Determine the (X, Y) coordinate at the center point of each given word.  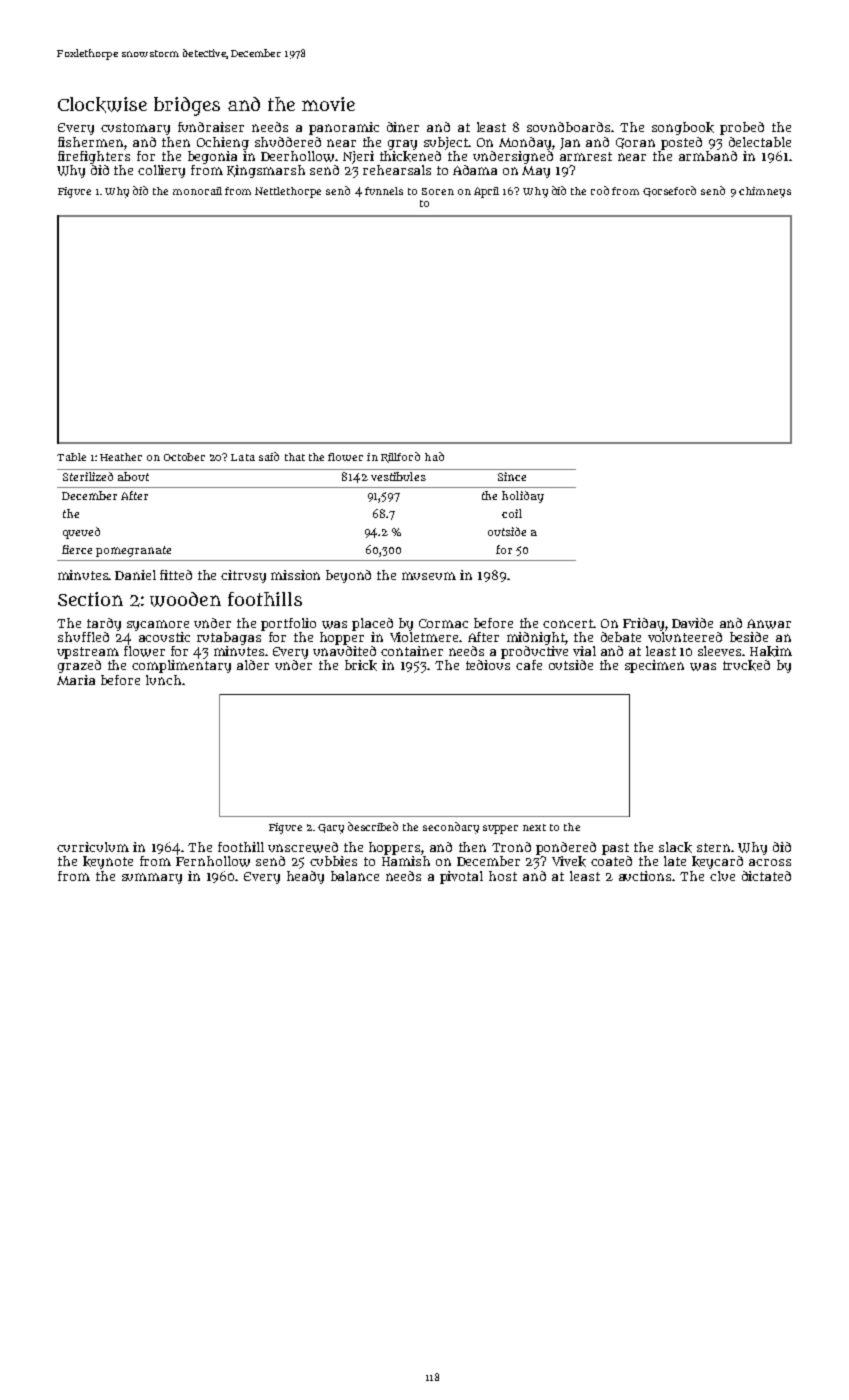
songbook (683, 128)
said (269, 456)
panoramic (344, 128)
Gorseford (669, 191)
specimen (654, 666)
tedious (488, 665)
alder (253, 665)
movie (328, 104)
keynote (108, 862)
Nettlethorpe (288, 192)
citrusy (243, 576)
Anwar (769, 624)
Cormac (443, 623)
